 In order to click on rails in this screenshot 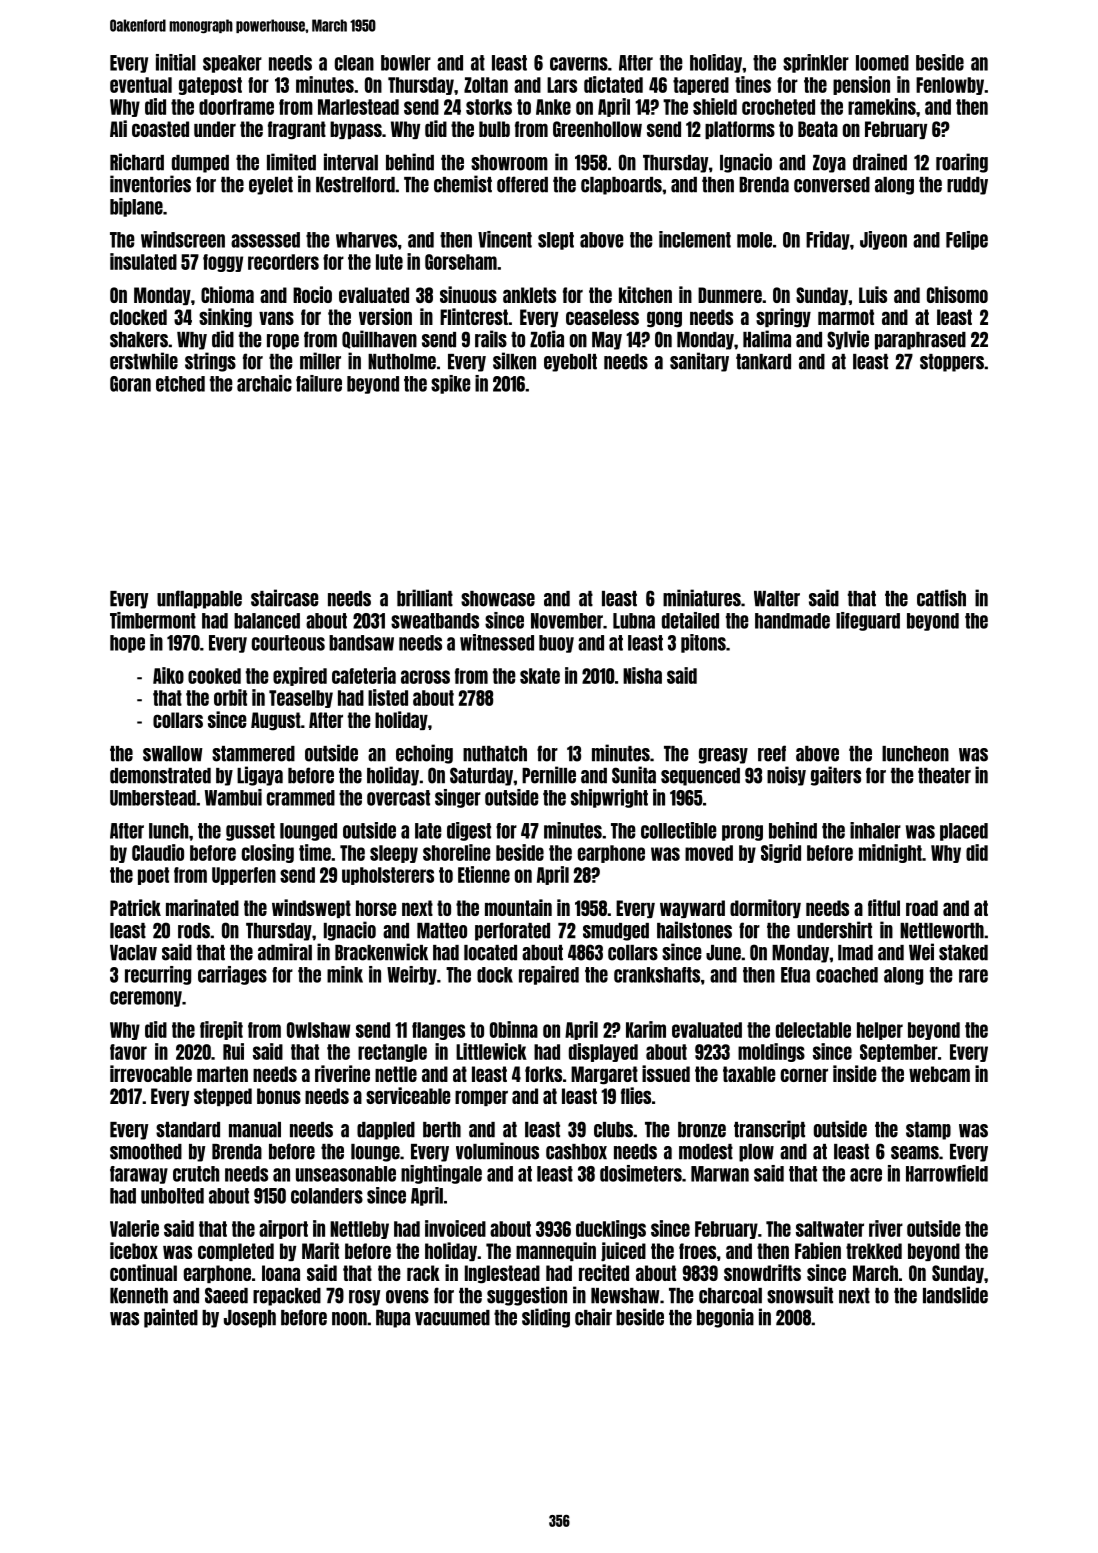, I will do `click(491, 339)`.
